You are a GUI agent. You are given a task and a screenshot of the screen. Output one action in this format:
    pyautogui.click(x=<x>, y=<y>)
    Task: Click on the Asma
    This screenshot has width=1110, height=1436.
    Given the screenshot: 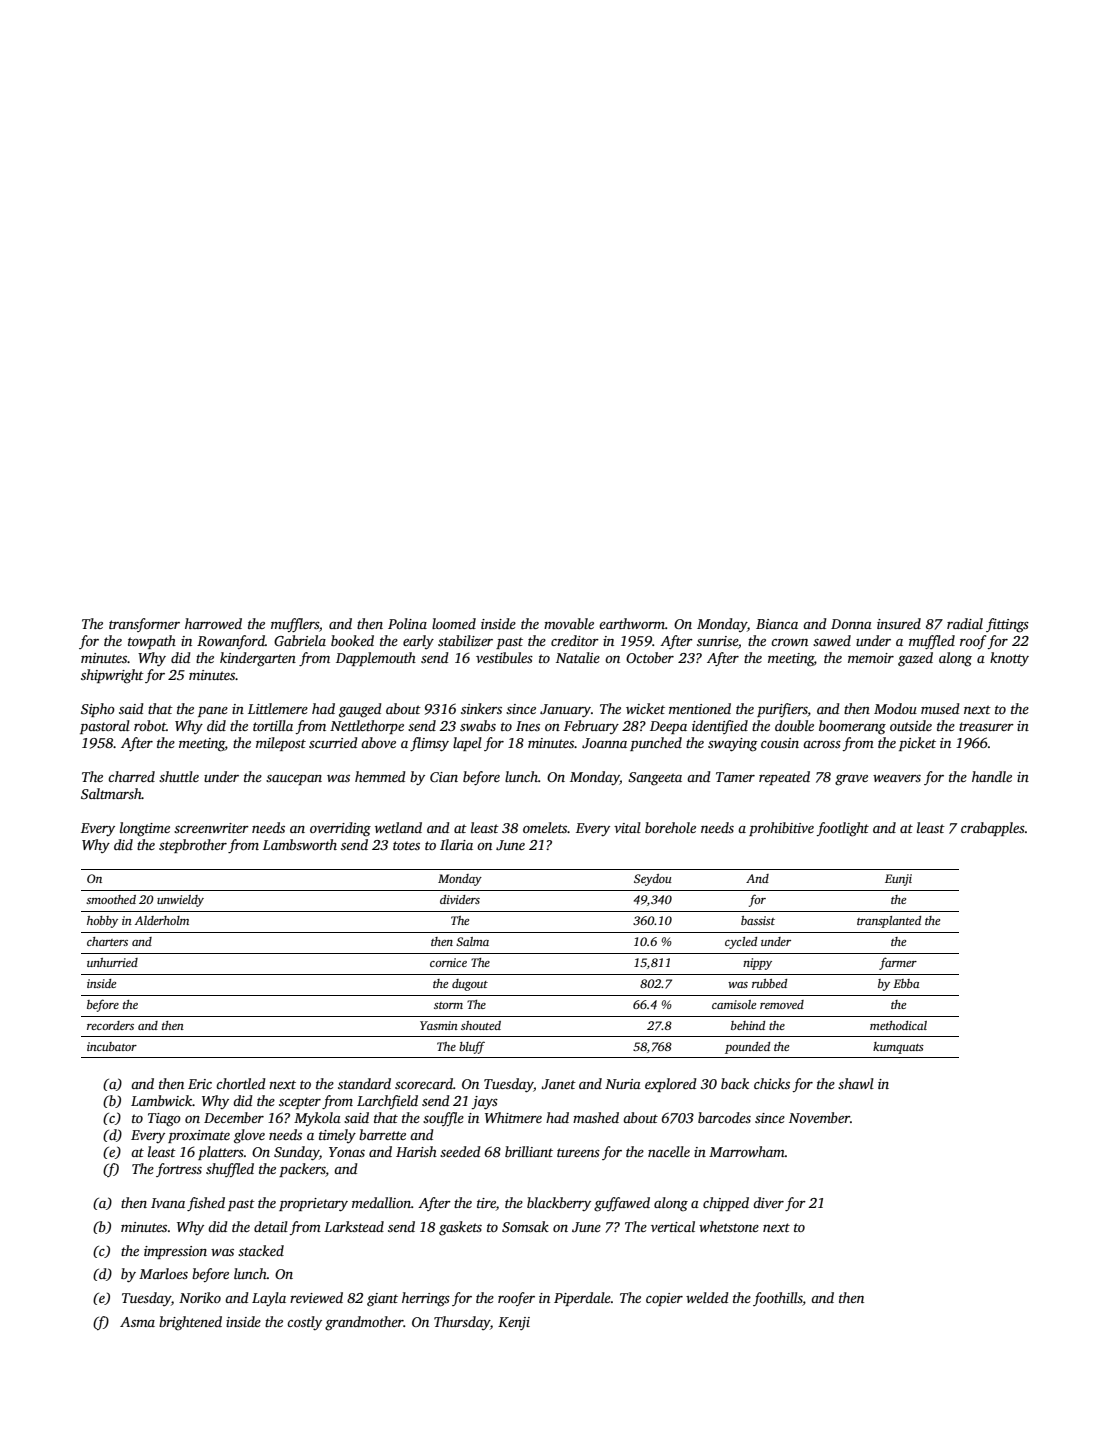 What is the action you would take?
    pyautogui.click(x=137, y=1322)
